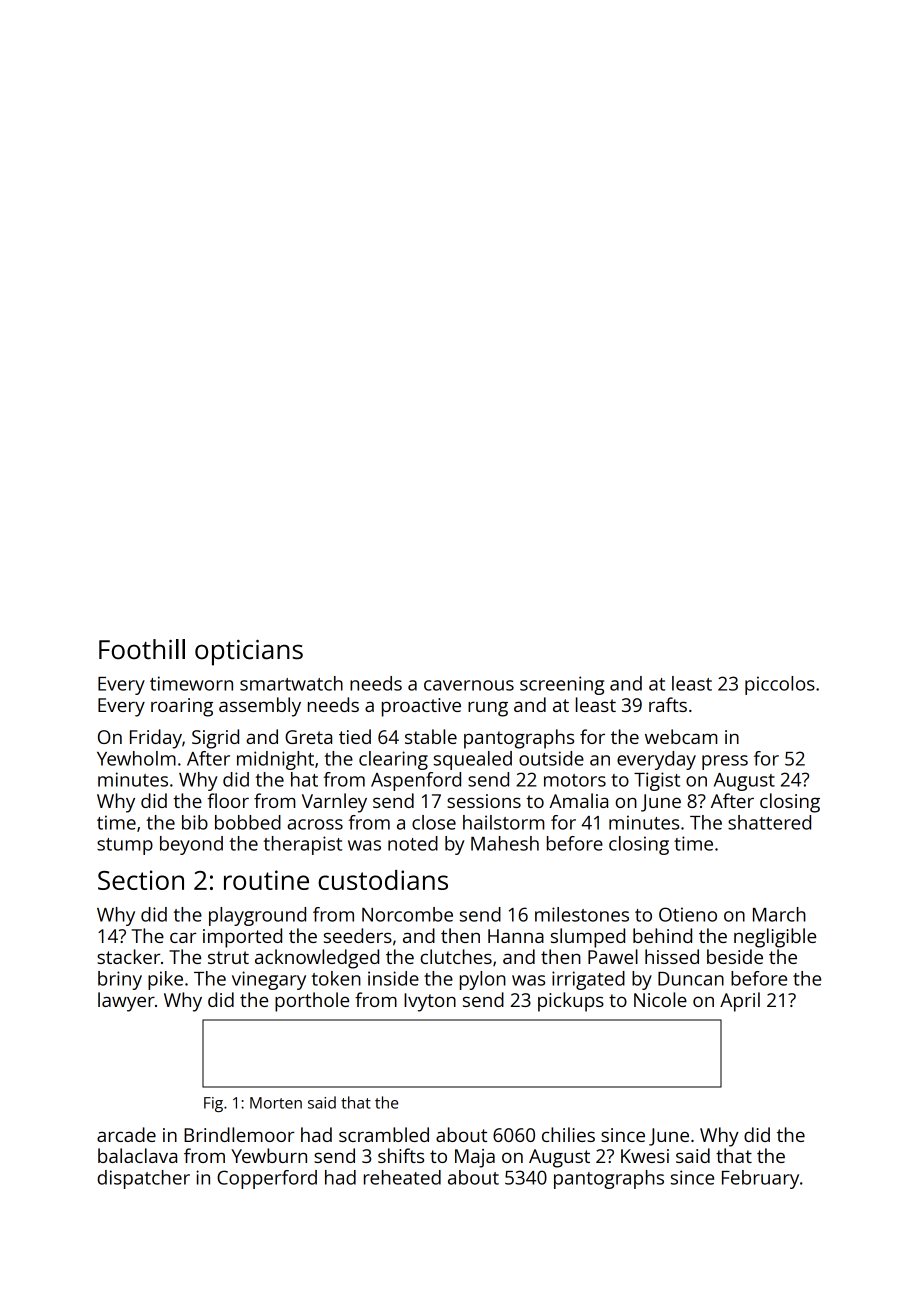  What do you see at coordinates (128, 956) in the image?
I see `stacker` at bounding box center [128, 956].
